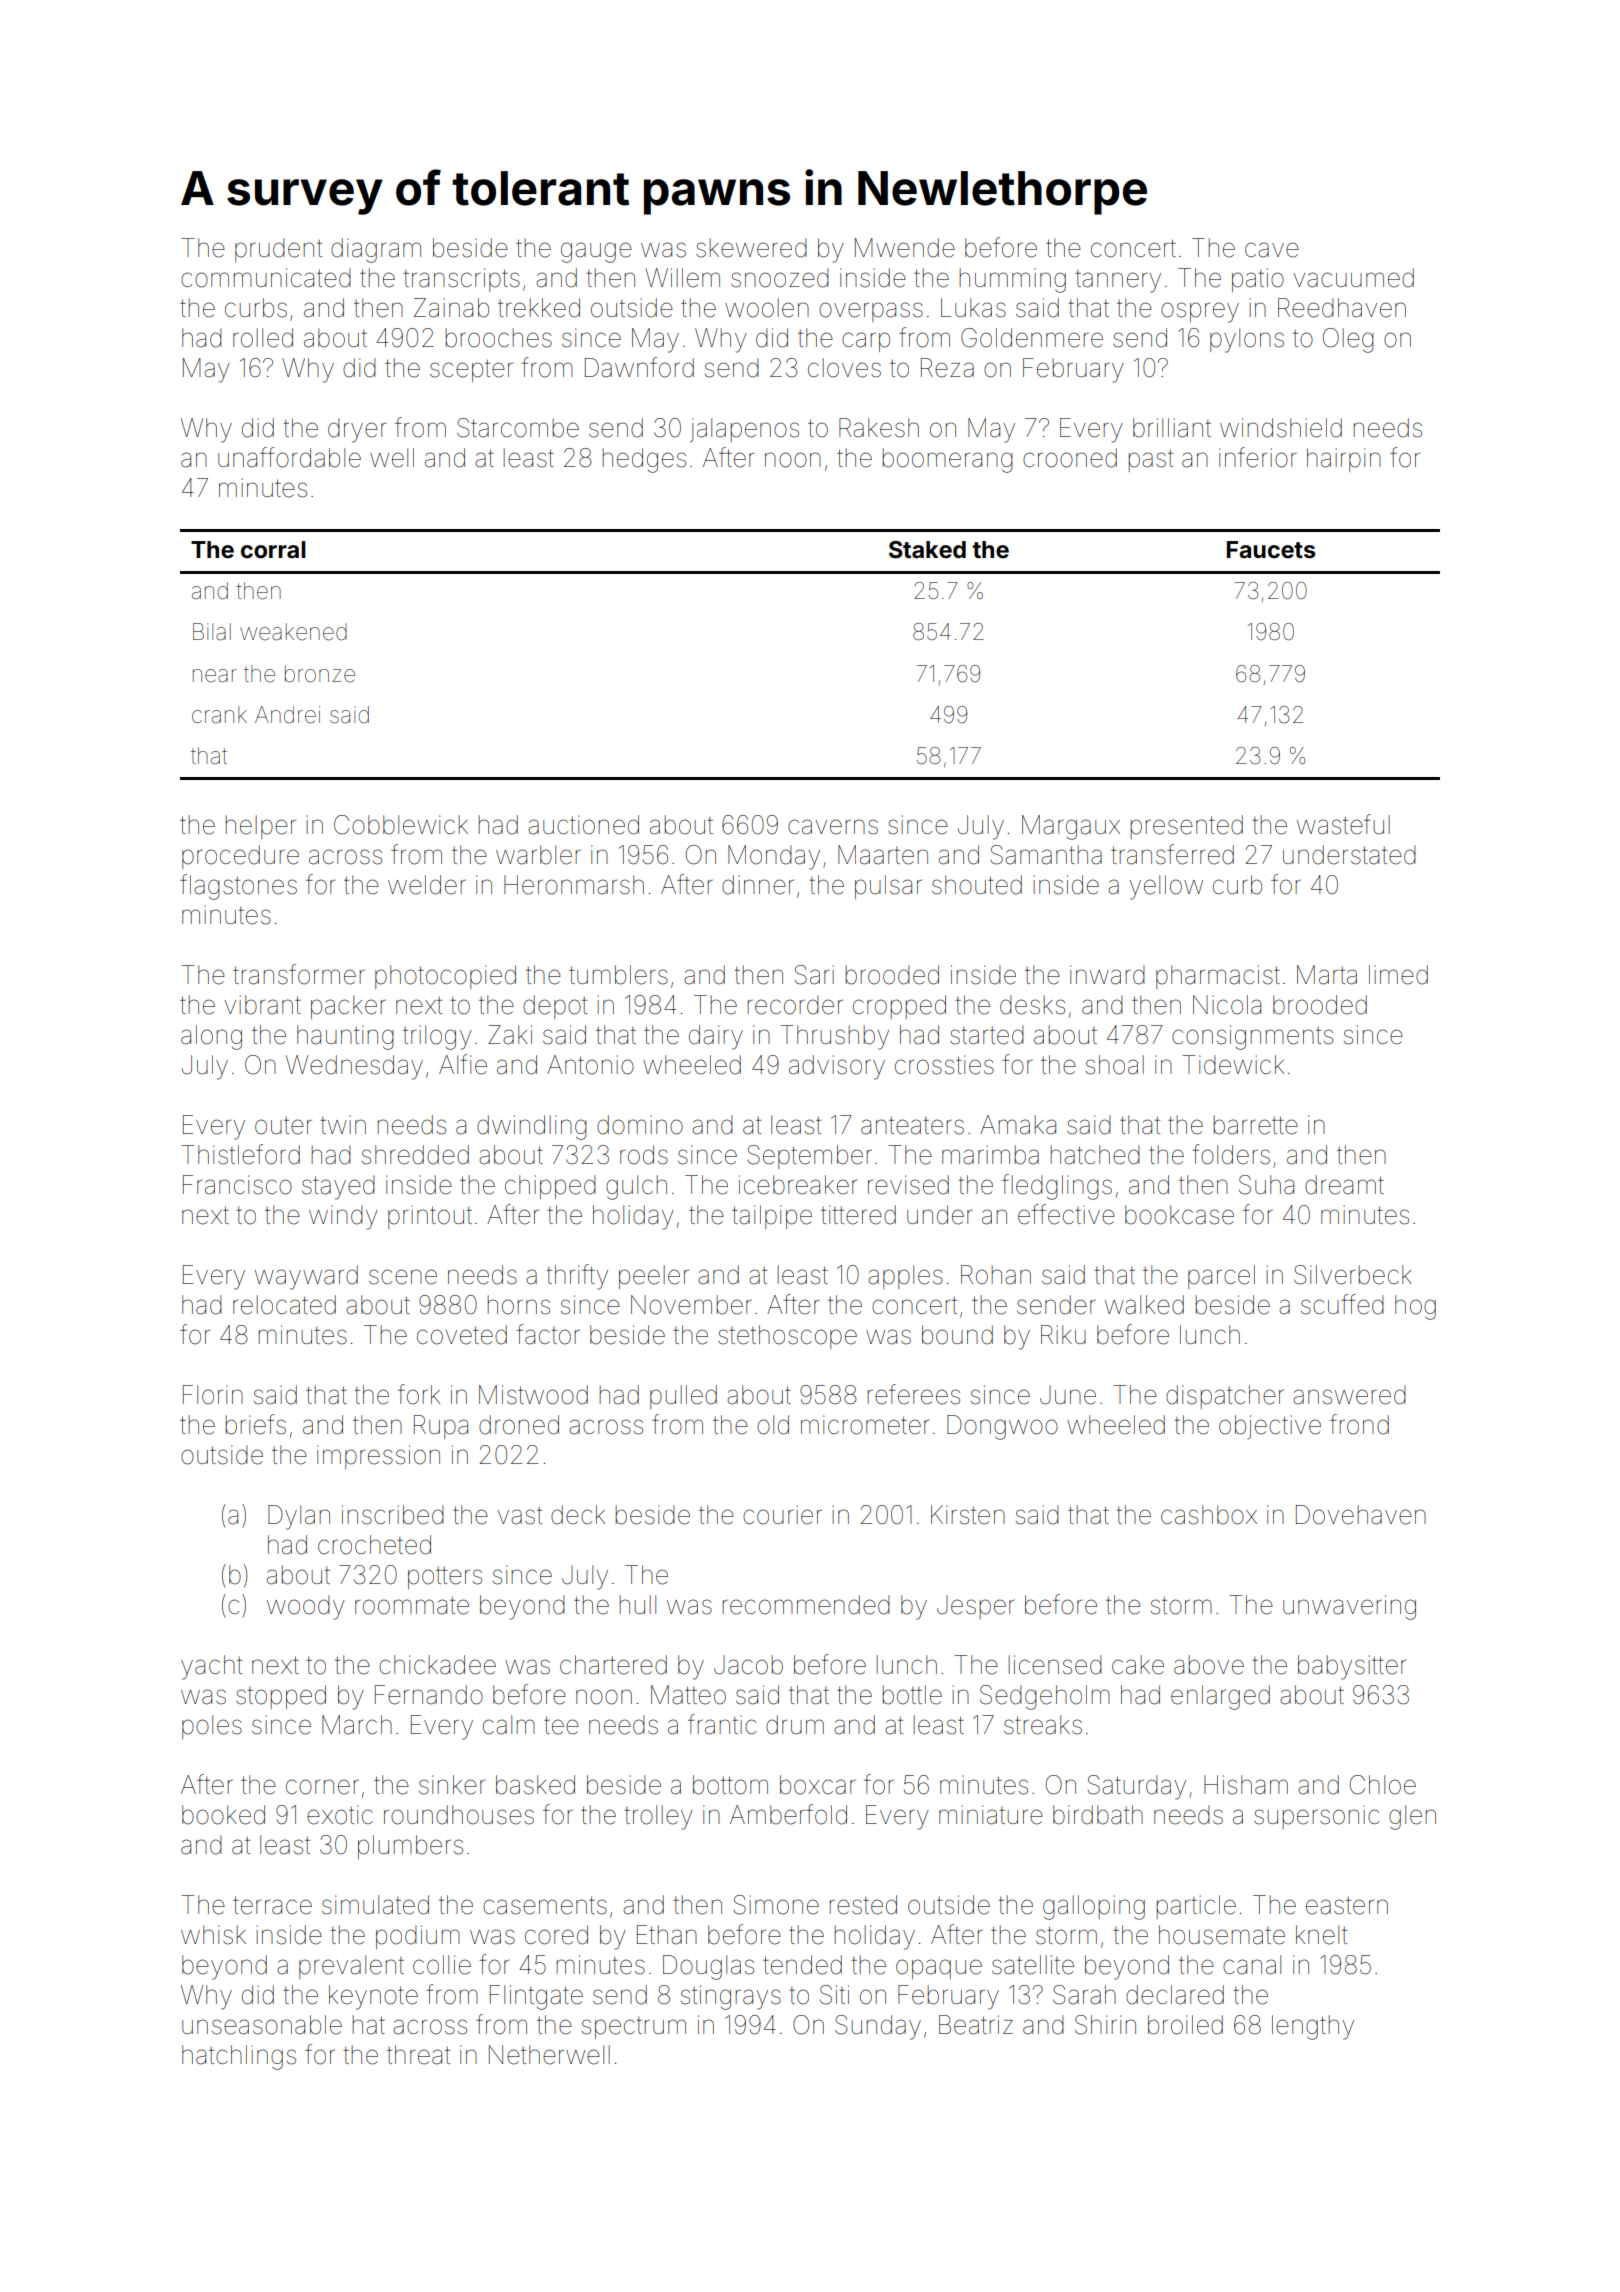  Describe the element at coordinates (1225, 1397) in the screenshot. I see `dispatcher` at that location.
